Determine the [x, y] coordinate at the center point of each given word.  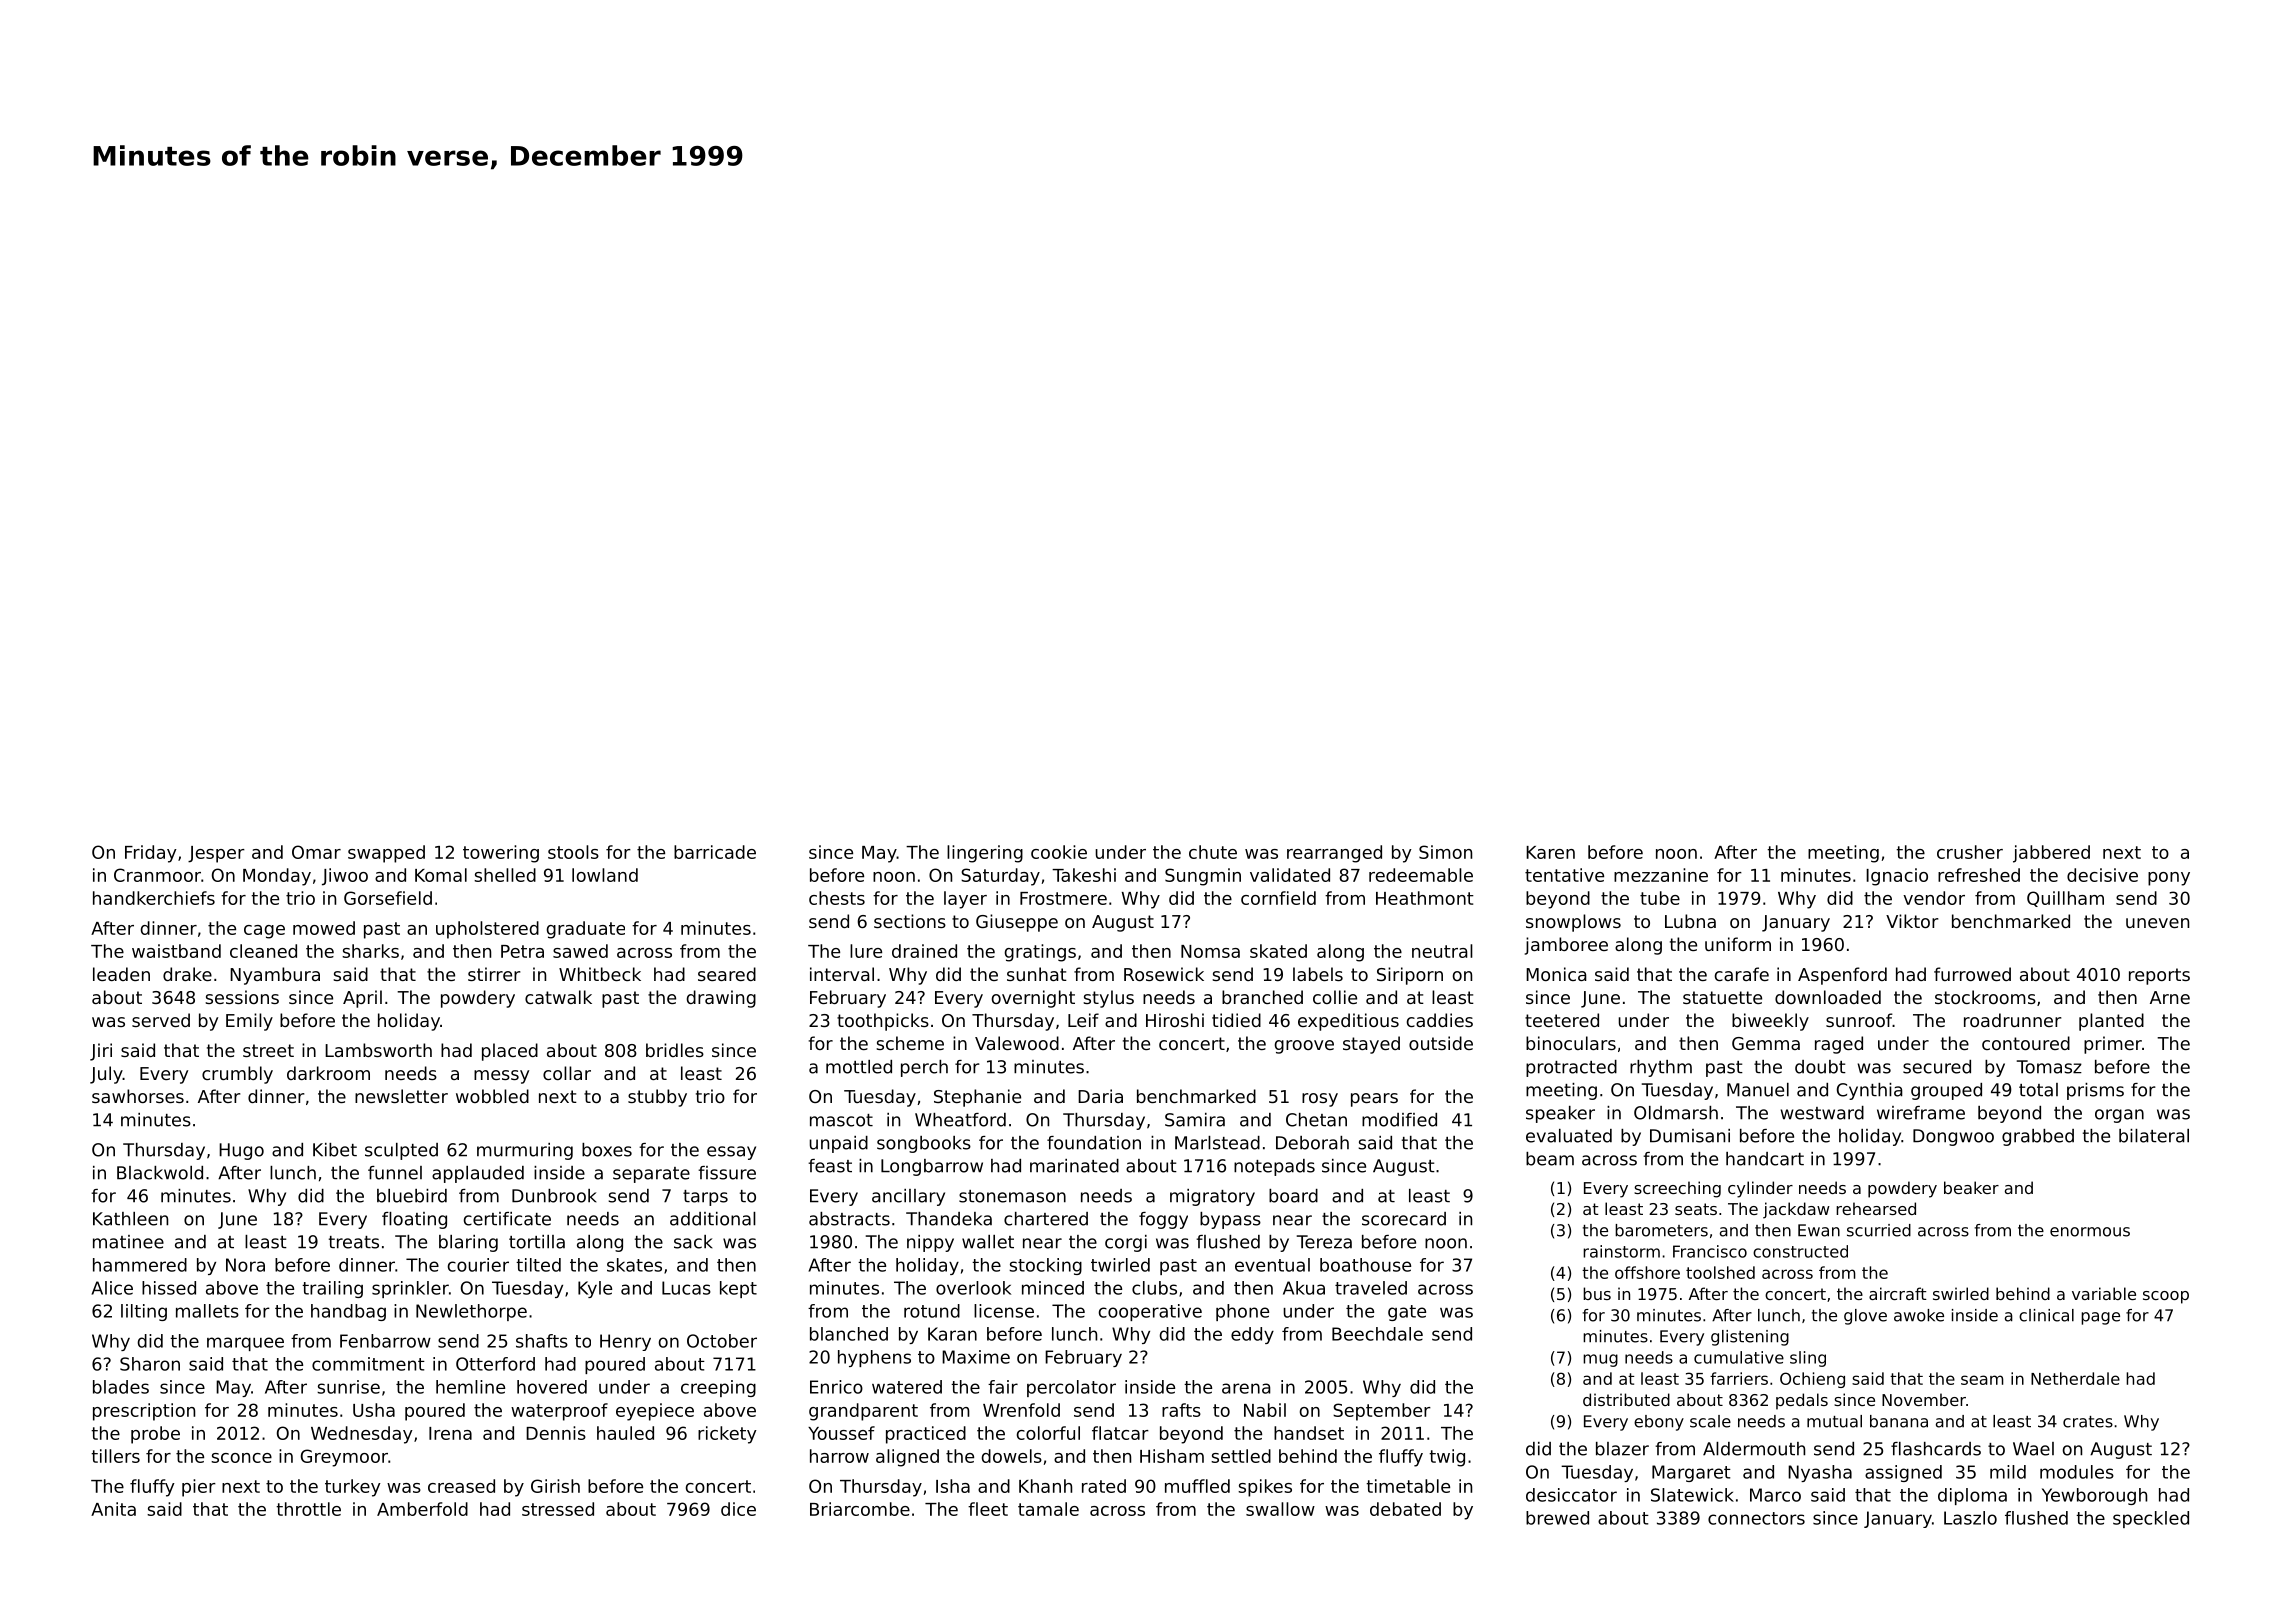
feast [830, 1166]
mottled [859, 1067]
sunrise [348, 1387]
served [161, 1020]
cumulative [1739, 1357]
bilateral [2154, 1136]
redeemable [1421, 875]
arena [1246, 1388]
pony [2169, 879]
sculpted [401, 1151]
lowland [605, 875]
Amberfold [422, 1509]
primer [2113, 1045]
